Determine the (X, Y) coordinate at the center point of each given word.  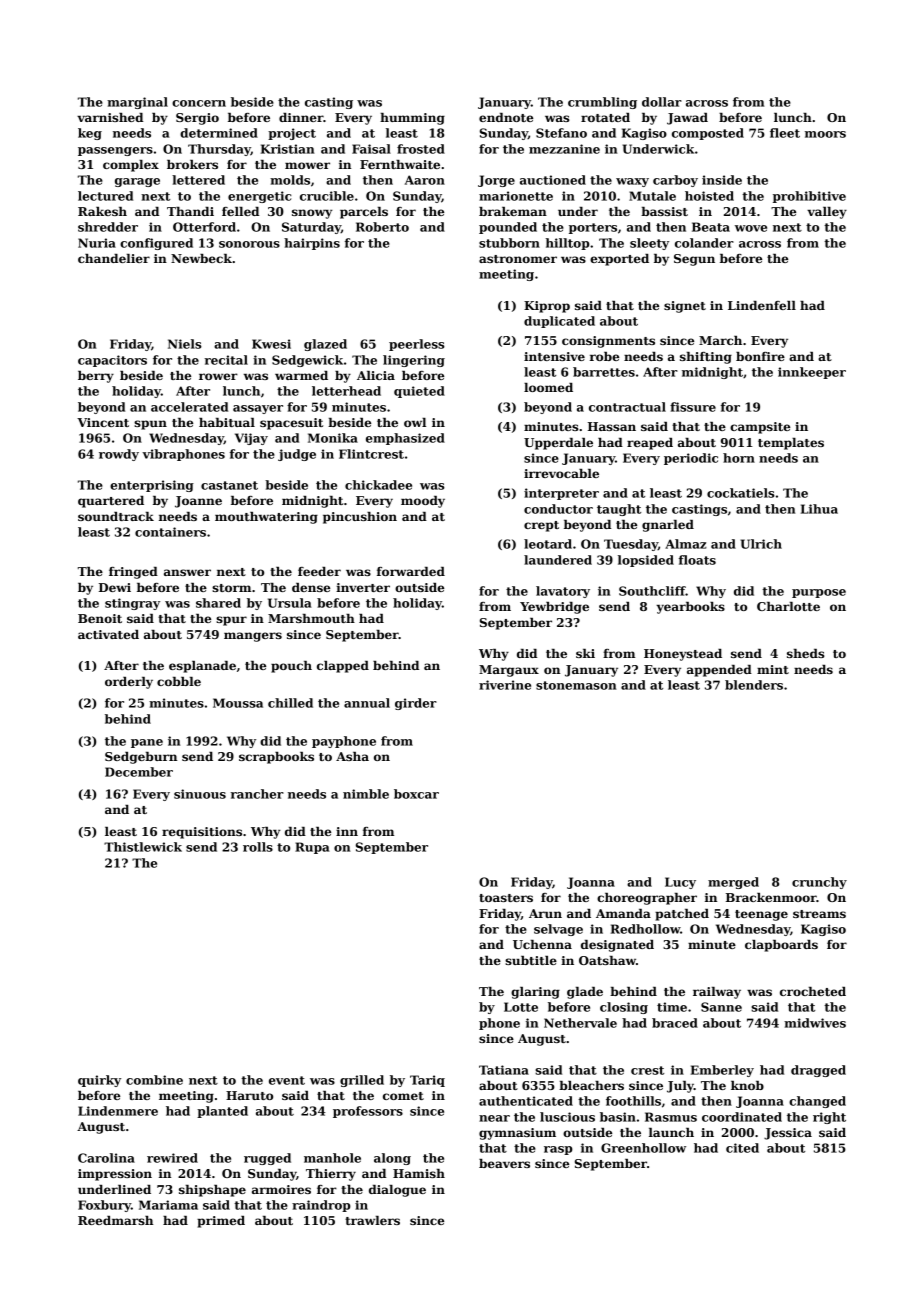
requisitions (202, 833)
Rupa (312, 848)
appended (719, 671)
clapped (343, 667)
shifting (706, 358)
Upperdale (558, 444)
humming (412, 119)
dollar (662, 102)
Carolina (106, 1158)
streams (819, 914)
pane (147, 743)
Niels (185, 344)
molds (290, 180)
